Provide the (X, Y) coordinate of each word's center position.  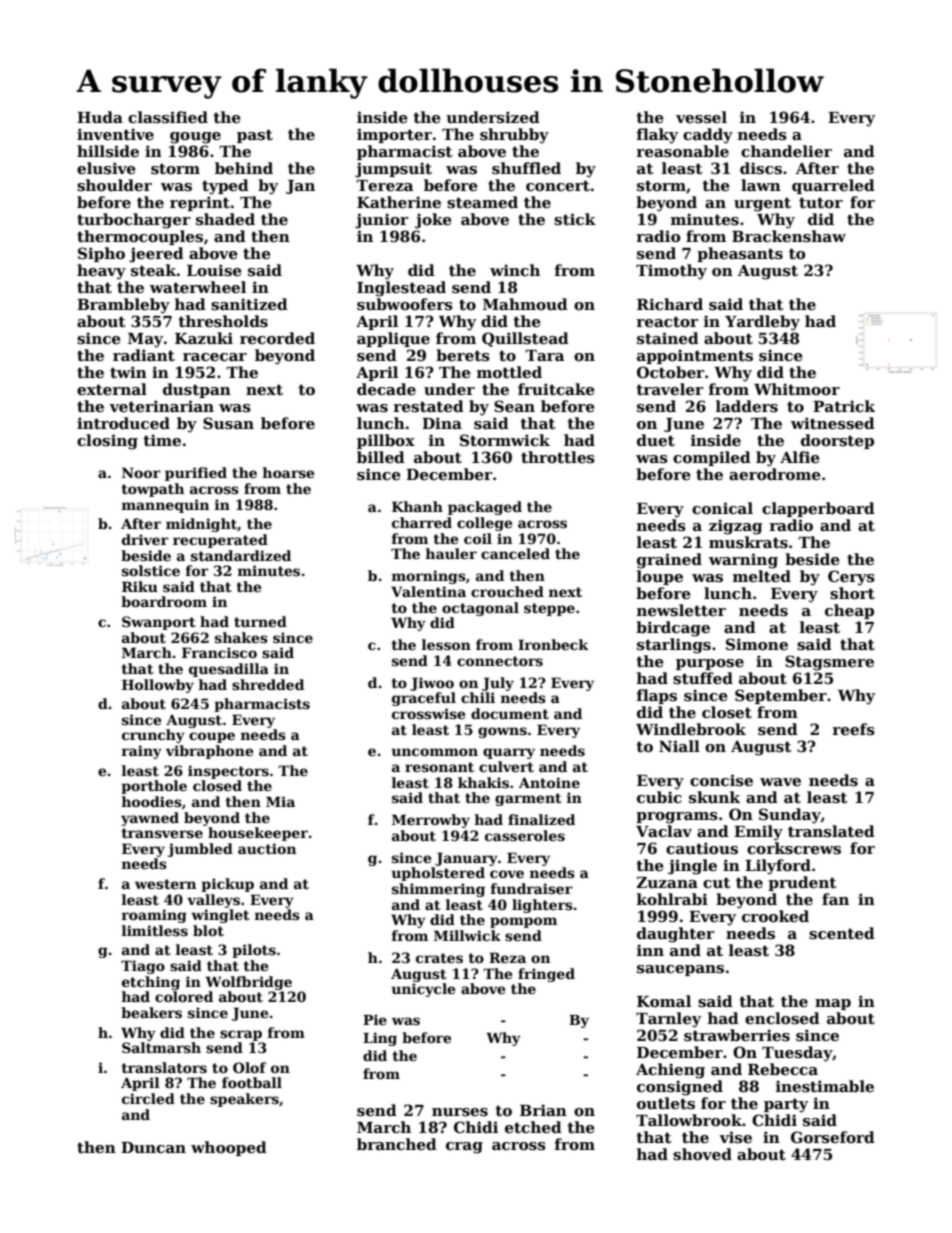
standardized (241, 555)
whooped (229, 1148)
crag (464, 1148)
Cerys (851, 578)
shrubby (514, 136)
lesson (446, 644)
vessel (701, 117)
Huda (100, 117)
